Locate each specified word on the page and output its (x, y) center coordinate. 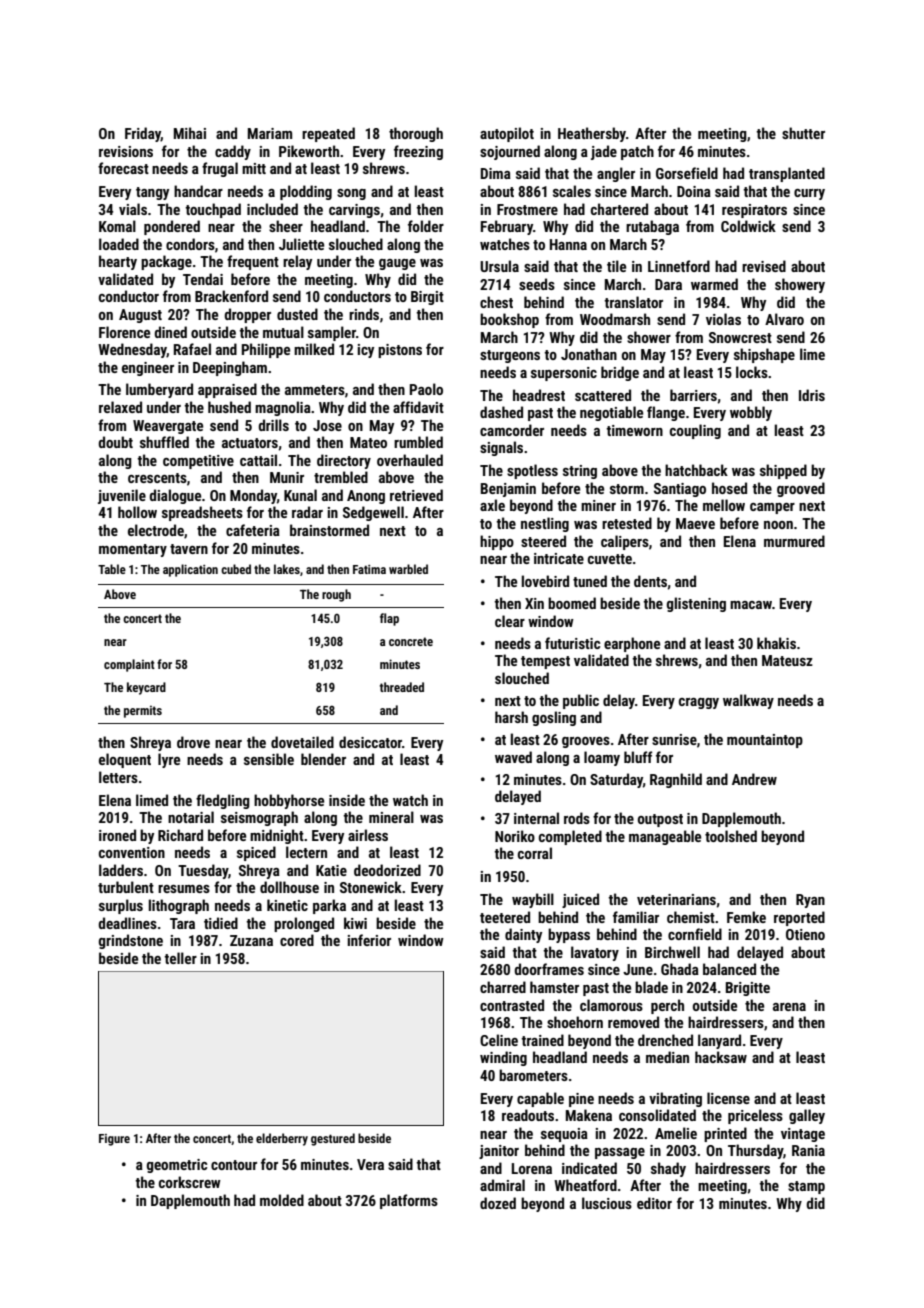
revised (764, 266)
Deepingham (230, 368)
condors (190, 244)
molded (282, 1200)
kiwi (355, 923)
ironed (117, 835)
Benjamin (508, 490)
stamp (806, 1187)
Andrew (754, 779)
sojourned (510, 152)
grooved (801, 489)
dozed (498, 1203)
